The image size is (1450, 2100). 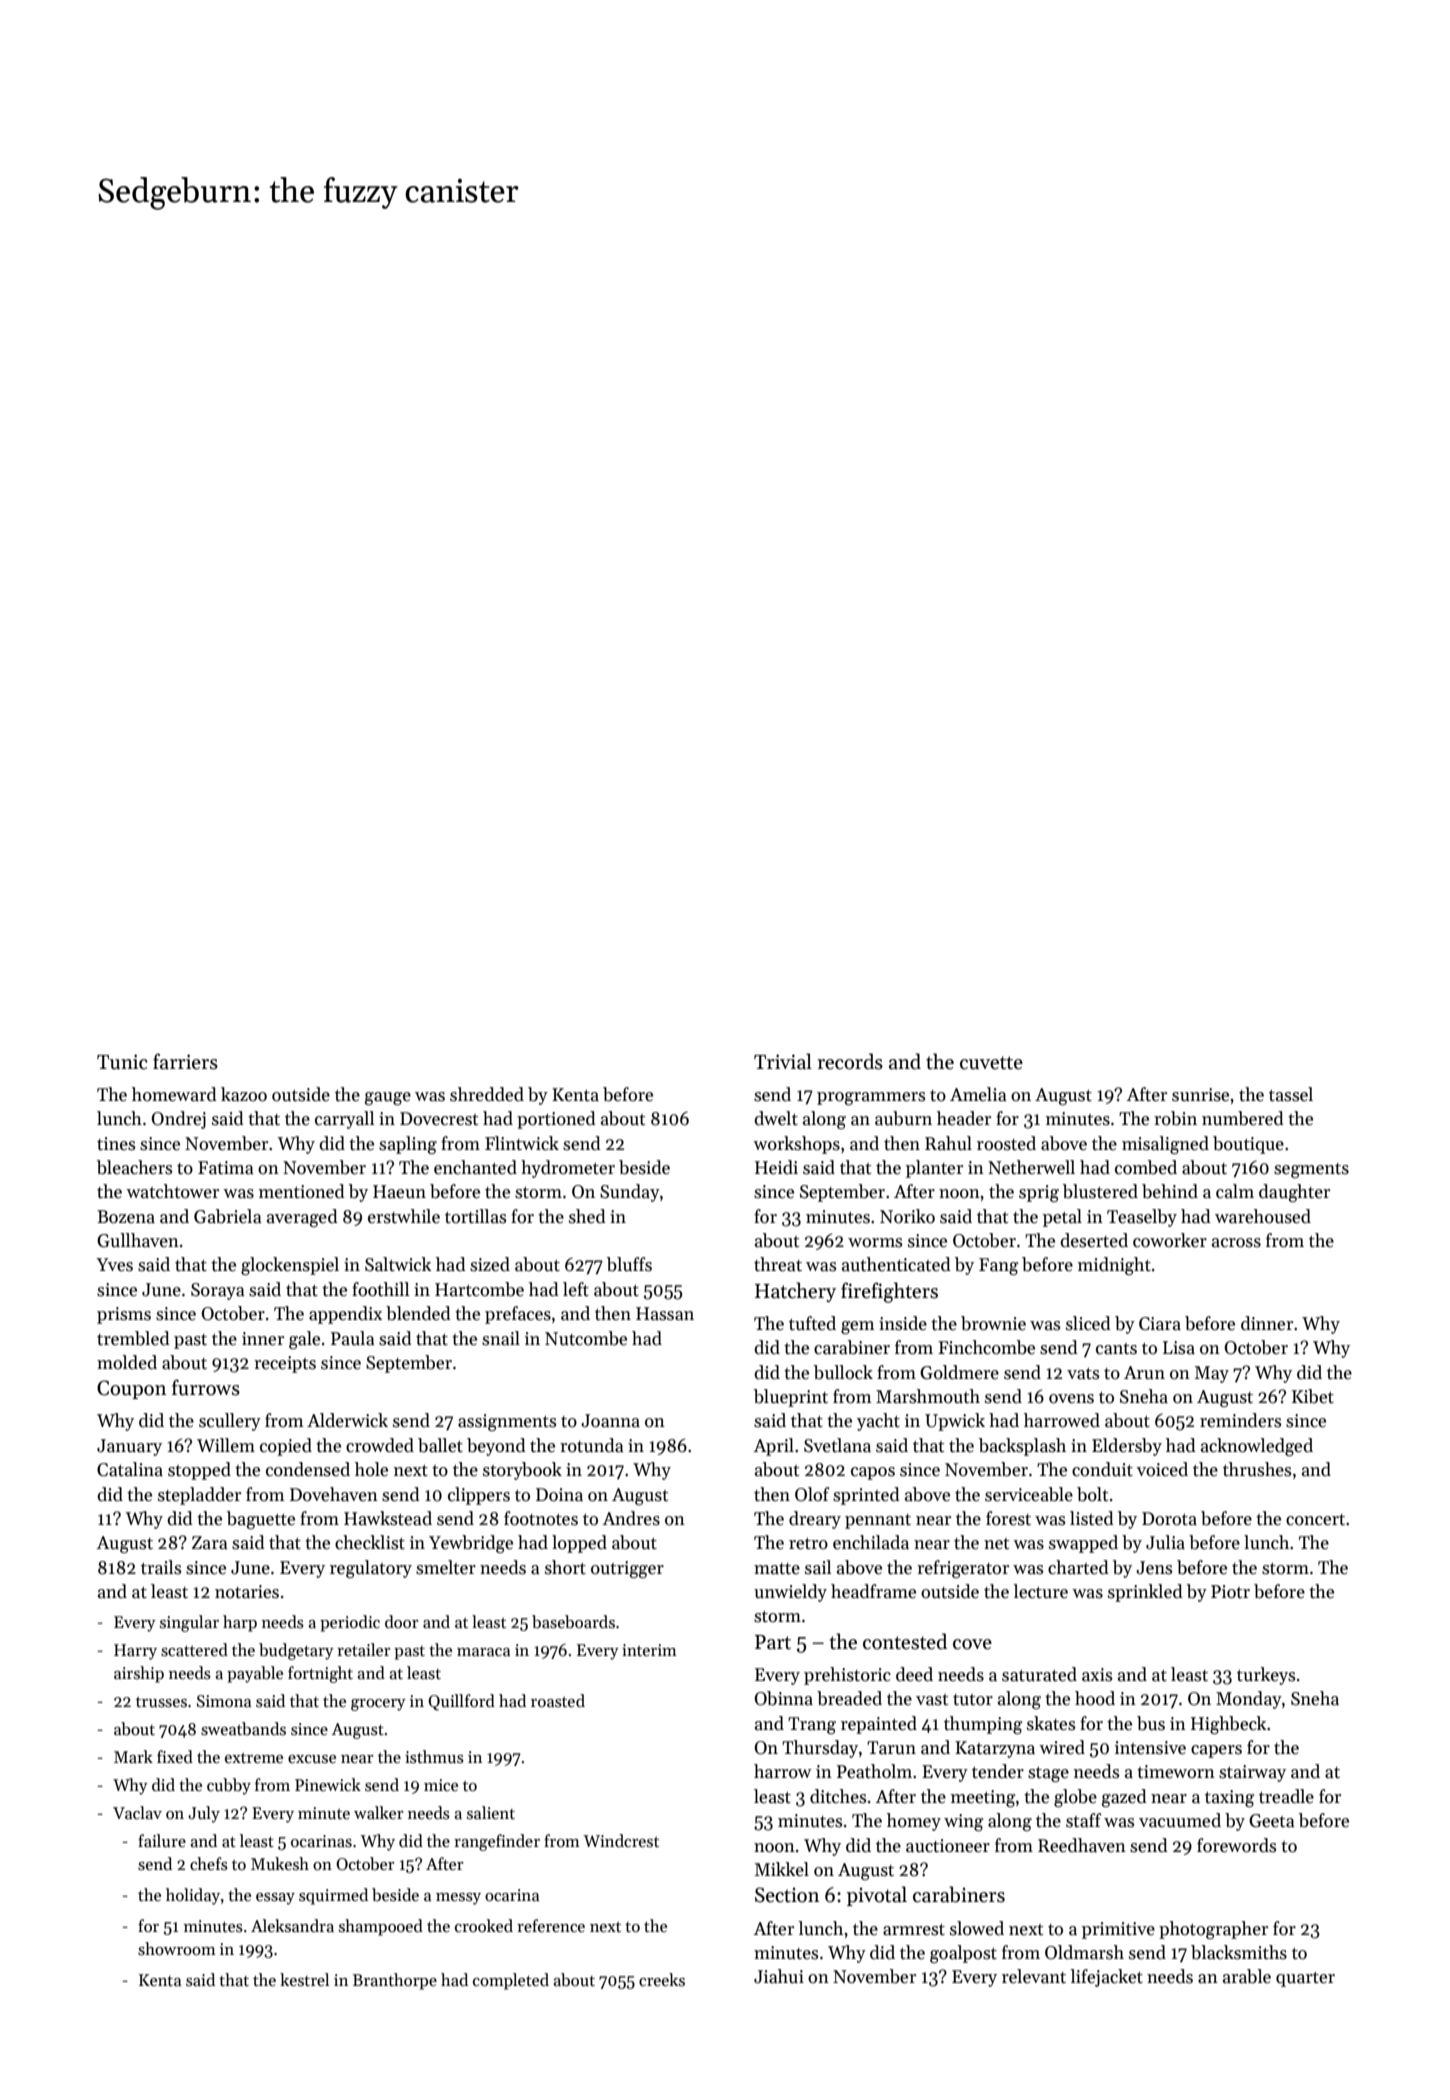 What do you see at coordinates (1124, 1798) in the image?
I see `gazed` at bounding box center [1124, 1798].
